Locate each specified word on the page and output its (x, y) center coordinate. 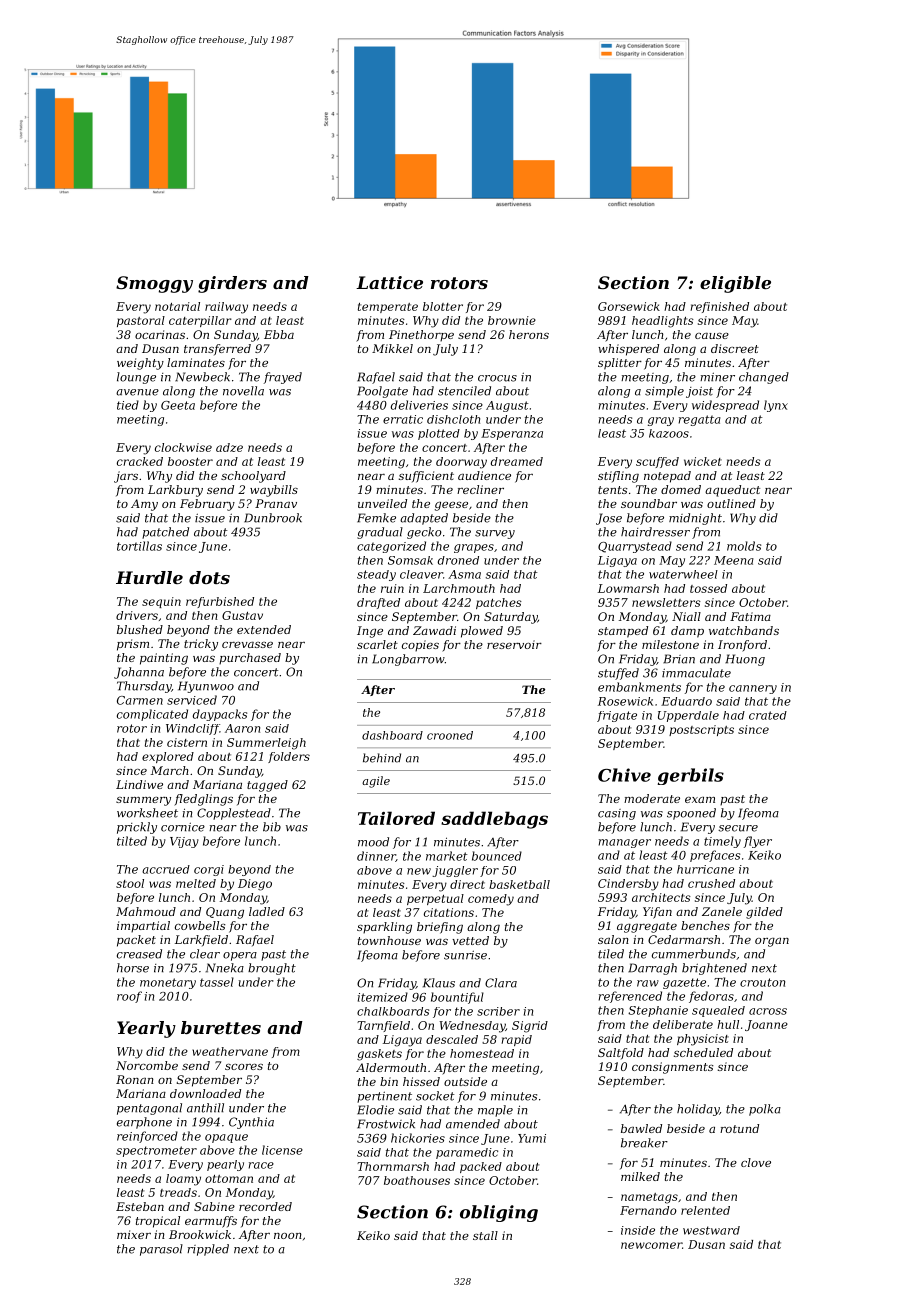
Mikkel (392, 348)
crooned (450, 735)
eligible (735, 284)
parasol (161, 1250)
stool (130, 883)
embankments (639, 687)
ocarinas (160, 334)
